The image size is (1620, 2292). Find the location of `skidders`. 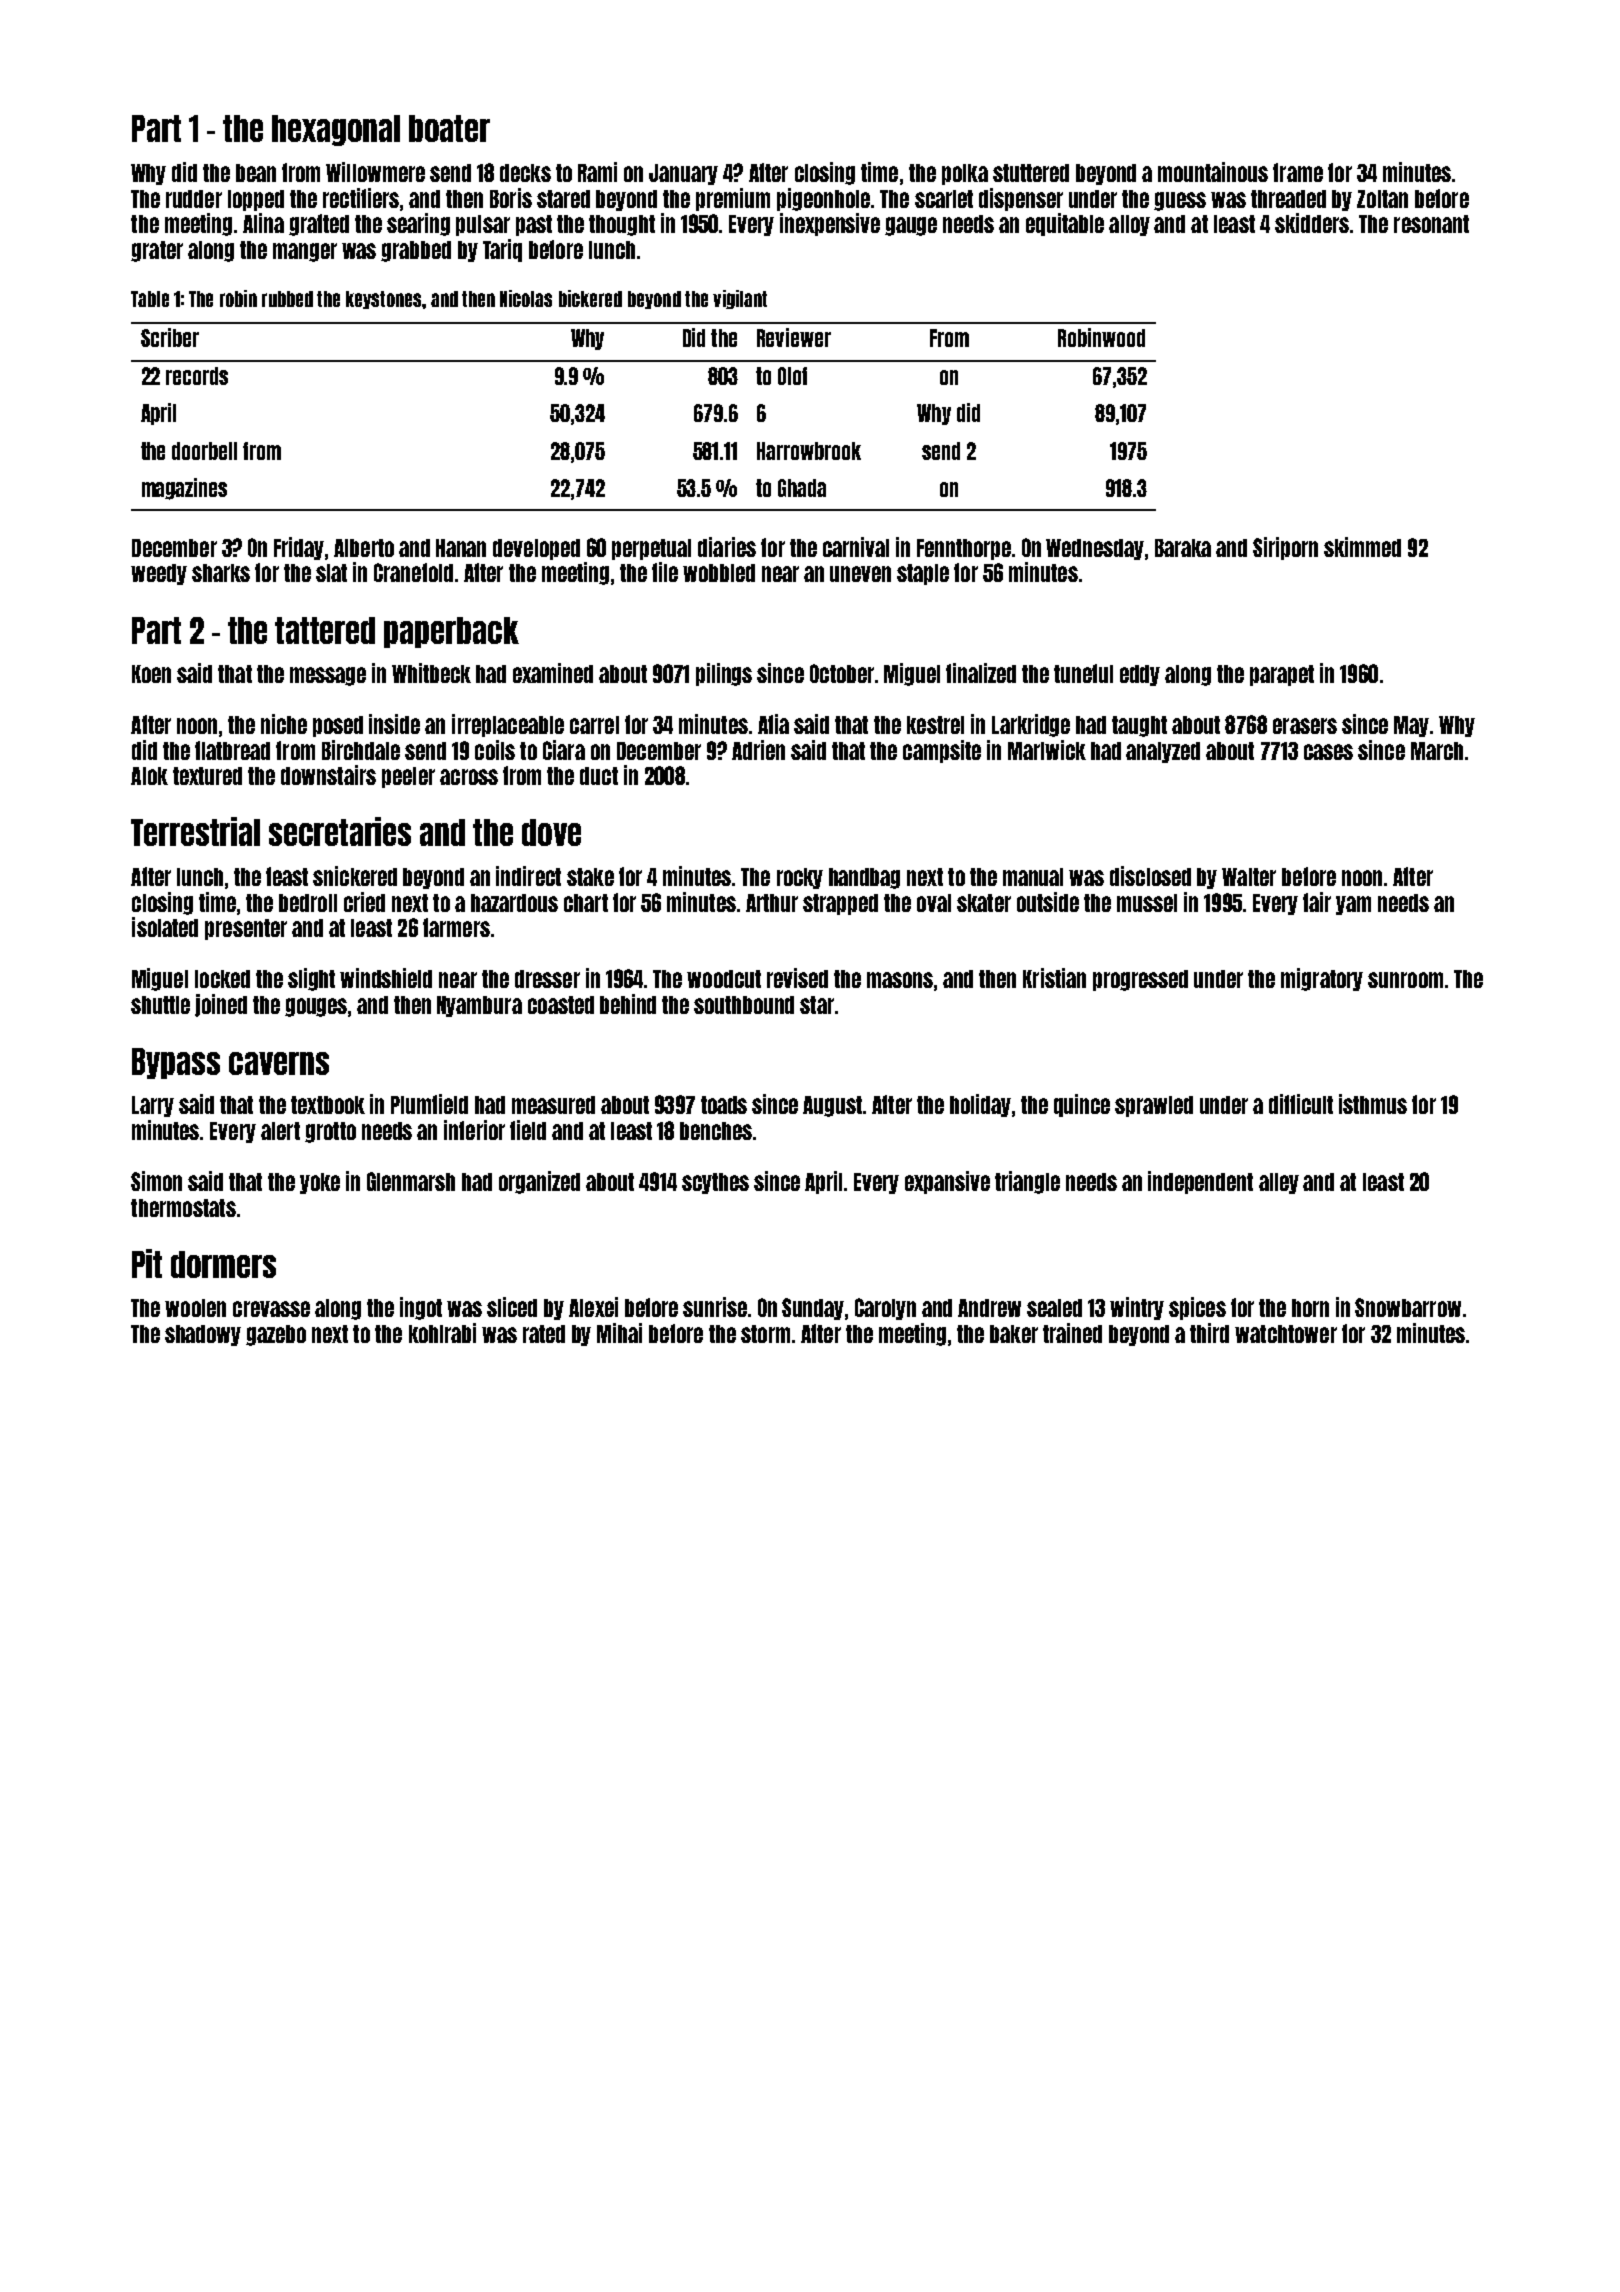

skidders is located at coordinates (1312, 223).
